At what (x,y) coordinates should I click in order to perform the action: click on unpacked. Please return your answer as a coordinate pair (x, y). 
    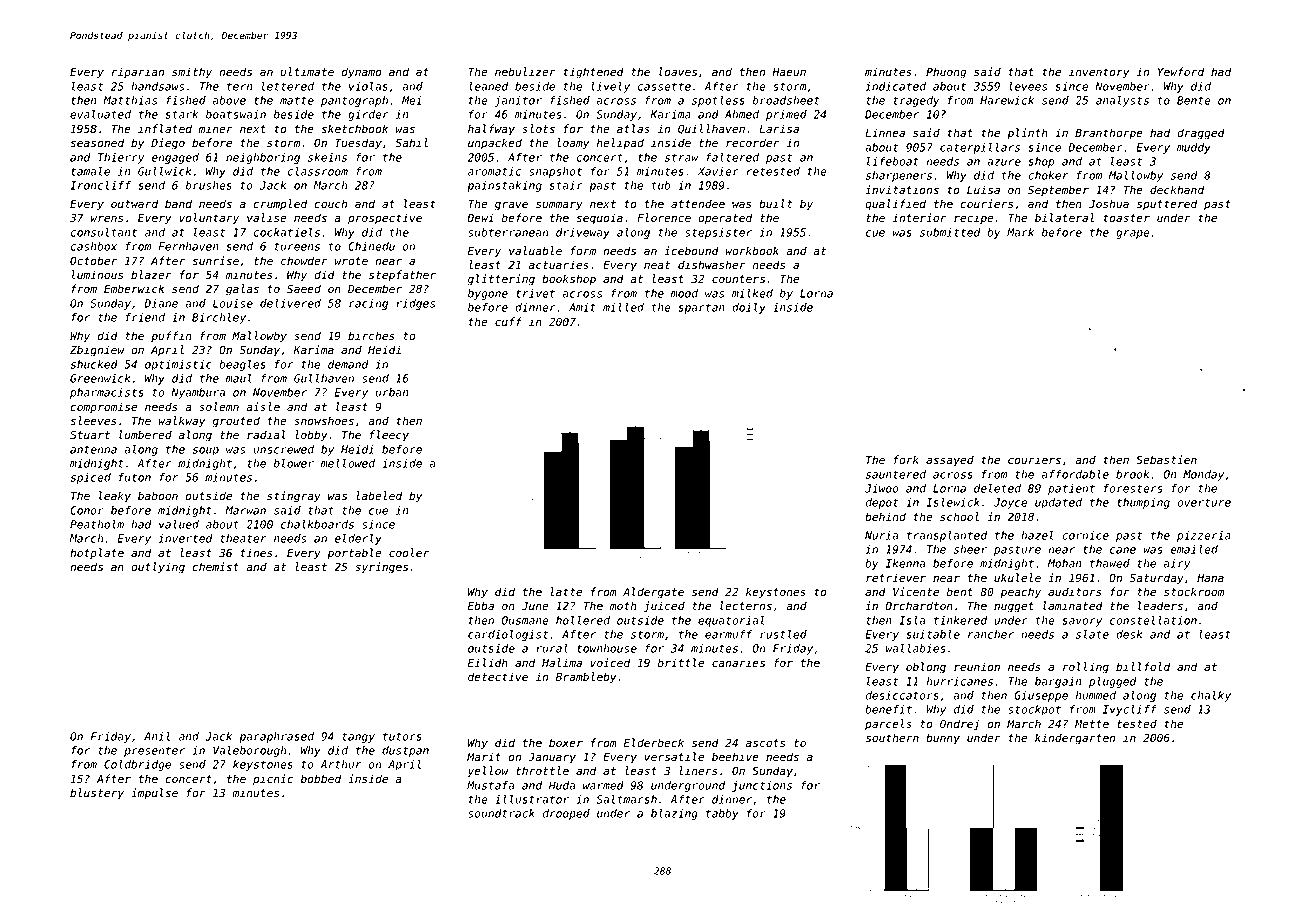
    Looking at the image, I should click on (495, 144).
